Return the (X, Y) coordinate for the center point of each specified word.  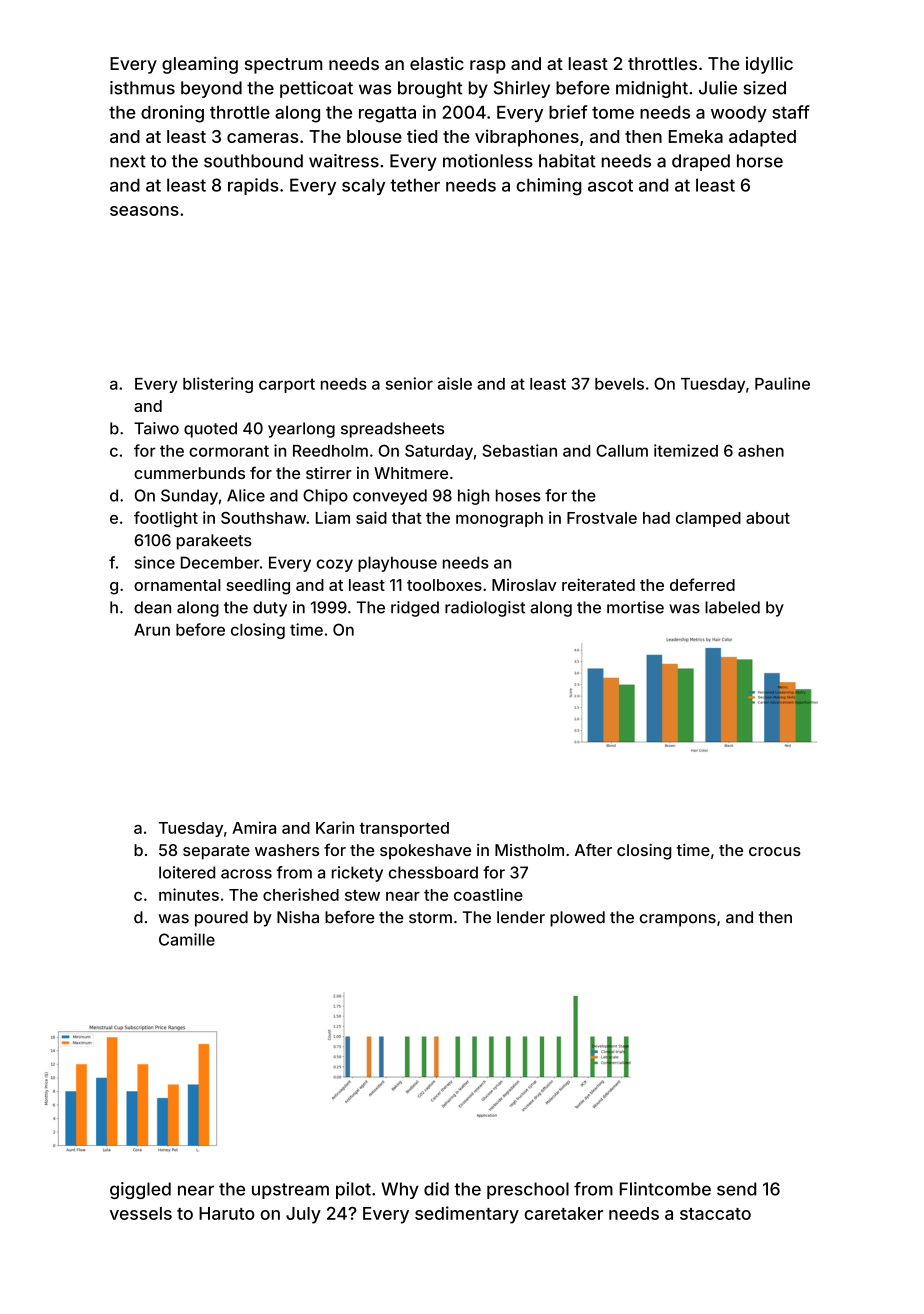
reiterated (598, 584)
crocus (775, 851)
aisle (455, 383)
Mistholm (529, 850)
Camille (187, 939)
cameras (263, 138)
